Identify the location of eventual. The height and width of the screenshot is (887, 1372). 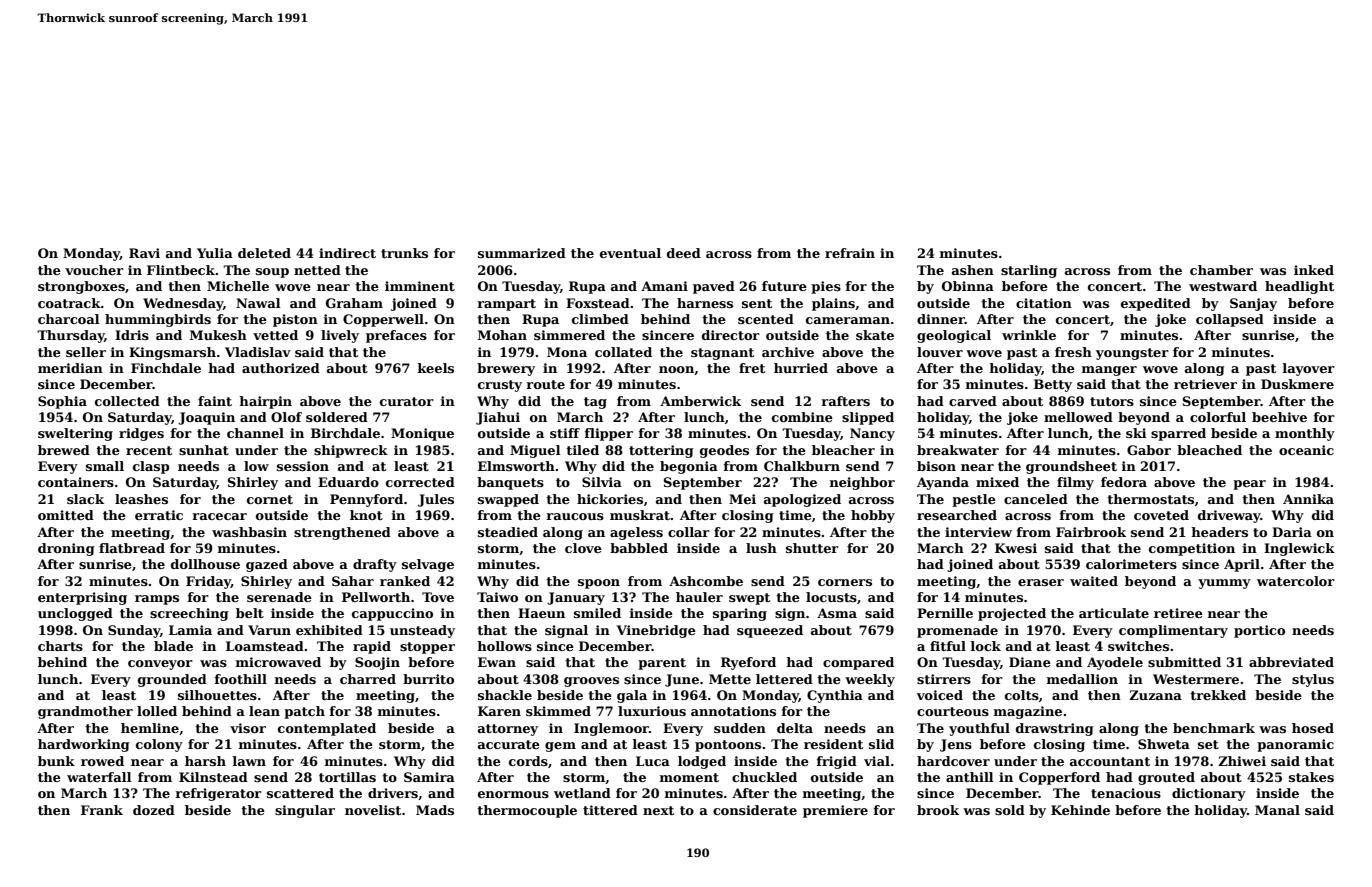
(630, 253).
